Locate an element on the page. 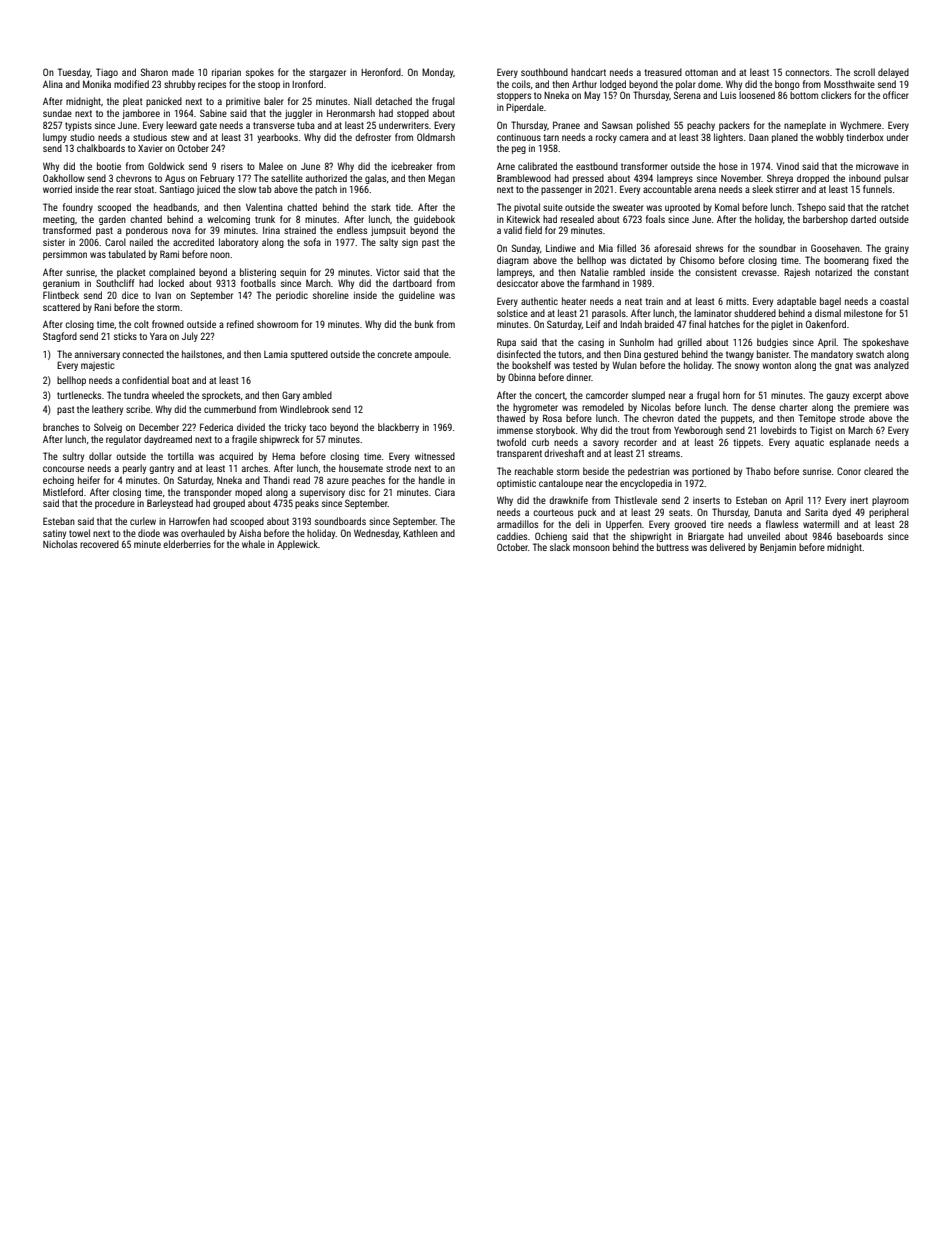 Image resolution: width=952 pixels, height=1233 pixels. Monday is located at coordinates (438, 73).
